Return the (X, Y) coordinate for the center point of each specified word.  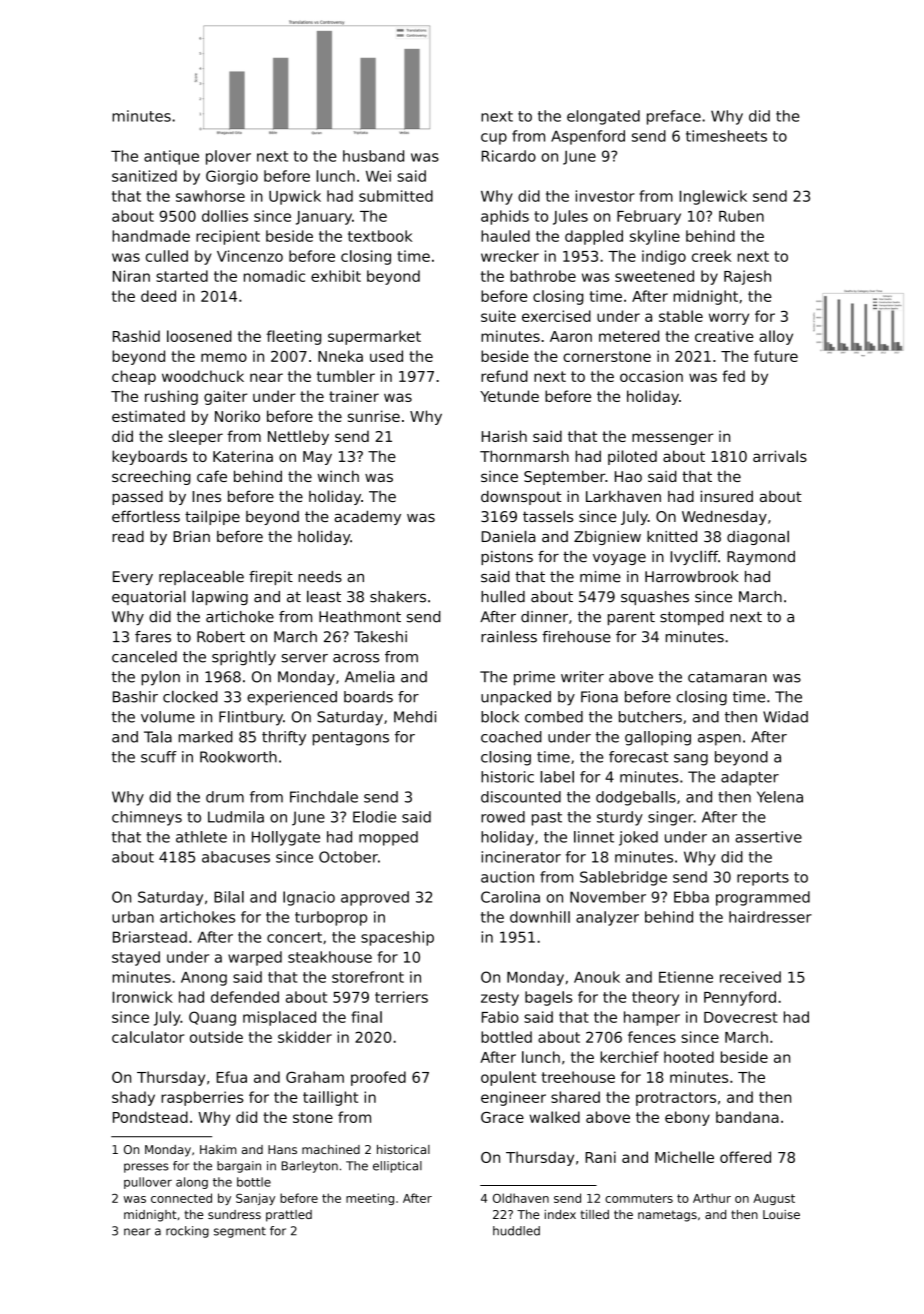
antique (171, 157)
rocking (187, 1232)
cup (494, 139)
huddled (516, 1231)
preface (674, 117)
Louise (781, 1214)
